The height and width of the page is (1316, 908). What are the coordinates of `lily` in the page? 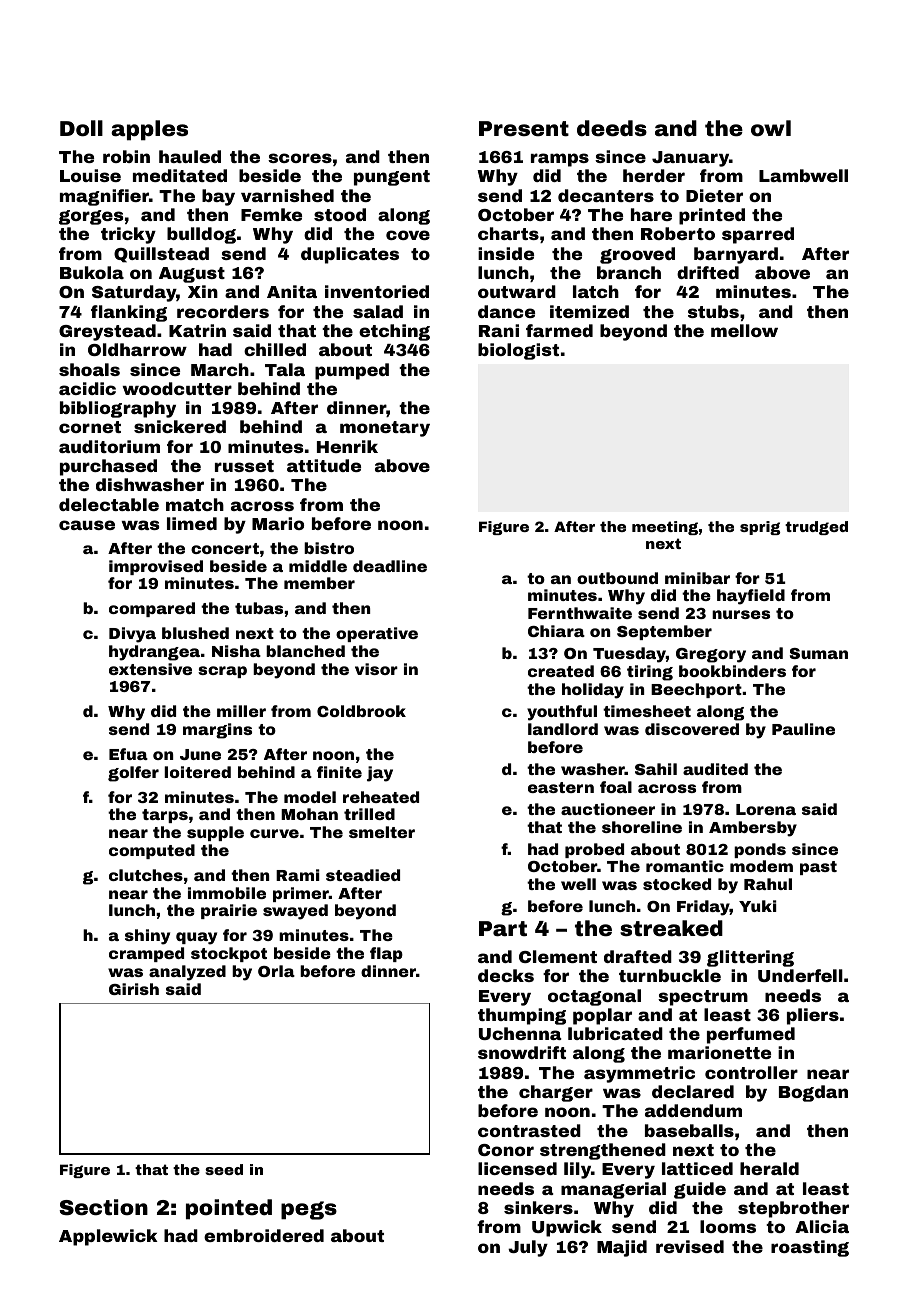 It's located at (577, 1170).
